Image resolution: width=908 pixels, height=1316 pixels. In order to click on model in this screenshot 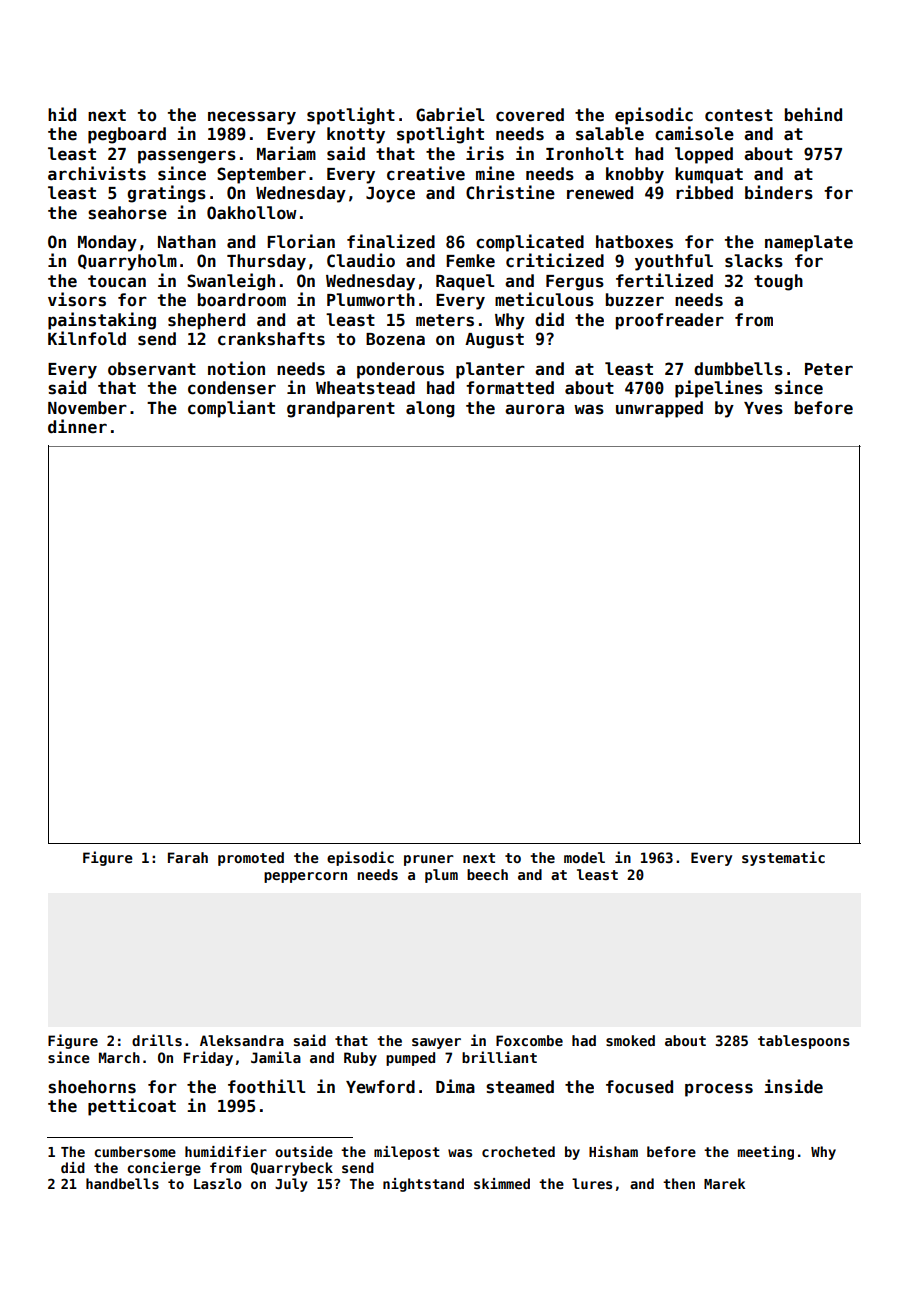, I will do `click(584, 857)`.
